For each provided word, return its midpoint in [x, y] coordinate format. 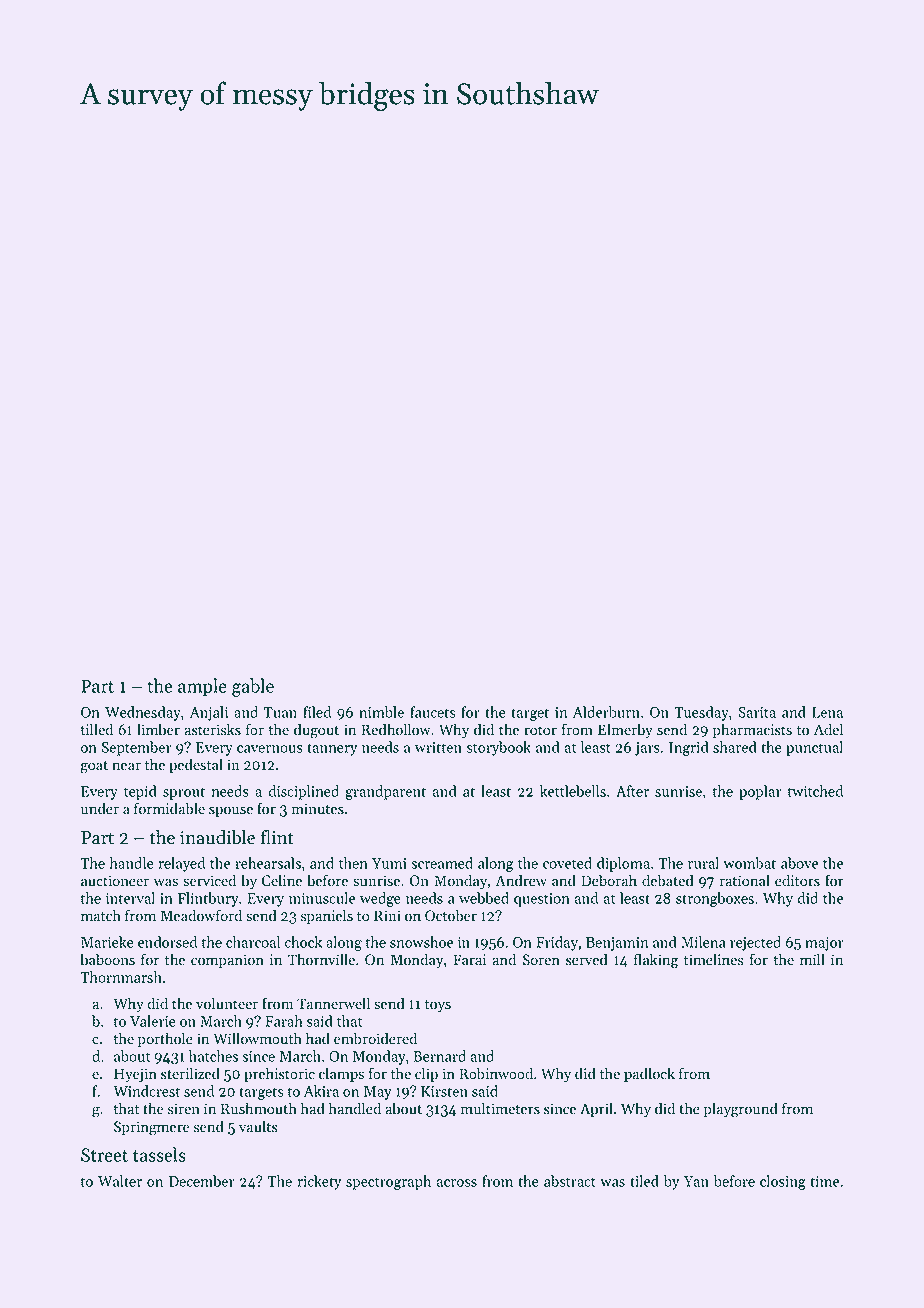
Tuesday [701, 713]
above [799, 863]
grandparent [385, 792]
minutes [317, 809]
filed [317, 712]
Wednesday [143, 713]
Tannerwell [333, 1003]
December [202, 1181]
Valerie [153, 1021]
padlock [649, 1074]
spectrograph [388, 1182]
